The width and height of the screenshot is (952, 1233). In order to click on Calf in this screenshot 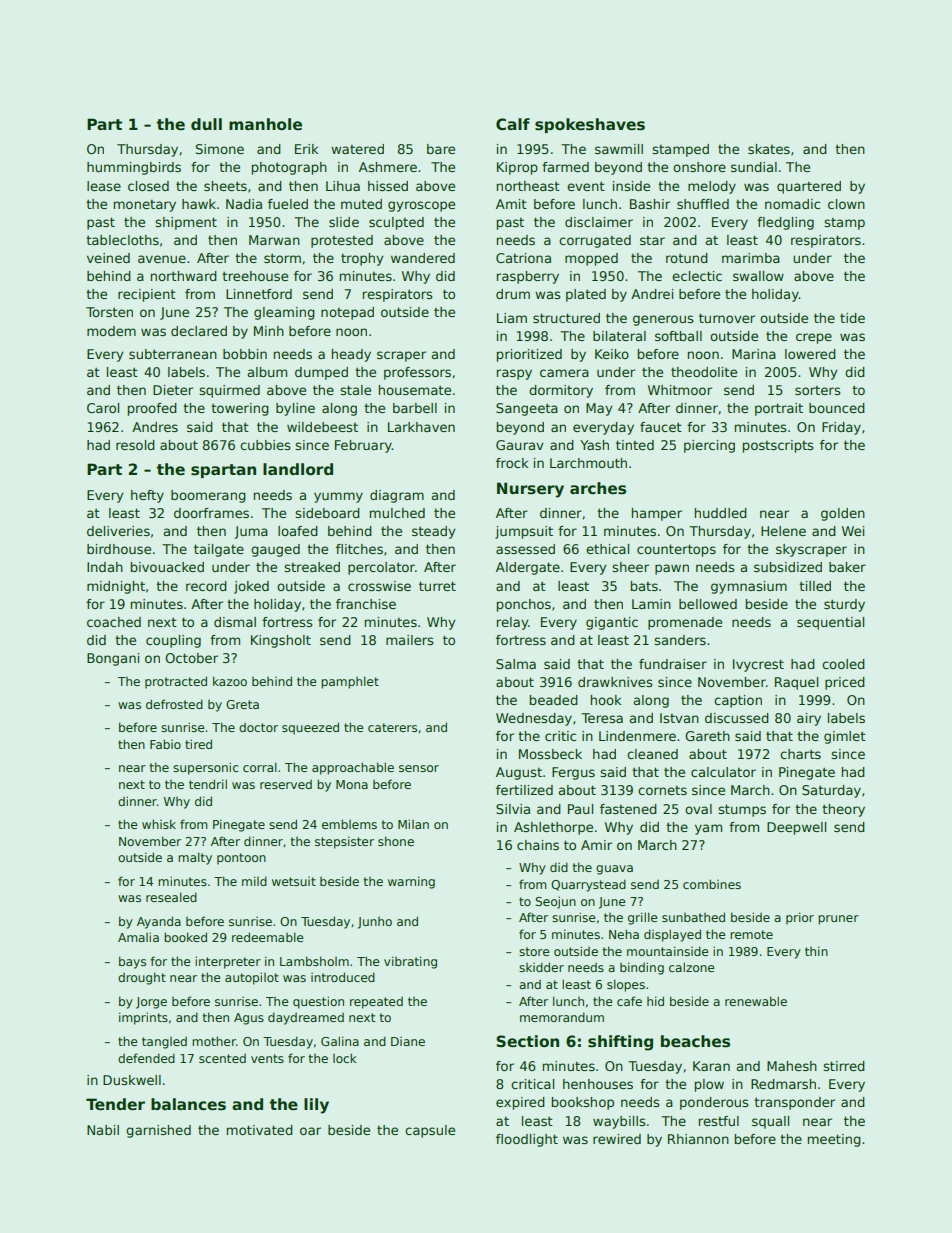, I will do `click(513, 124)`.
